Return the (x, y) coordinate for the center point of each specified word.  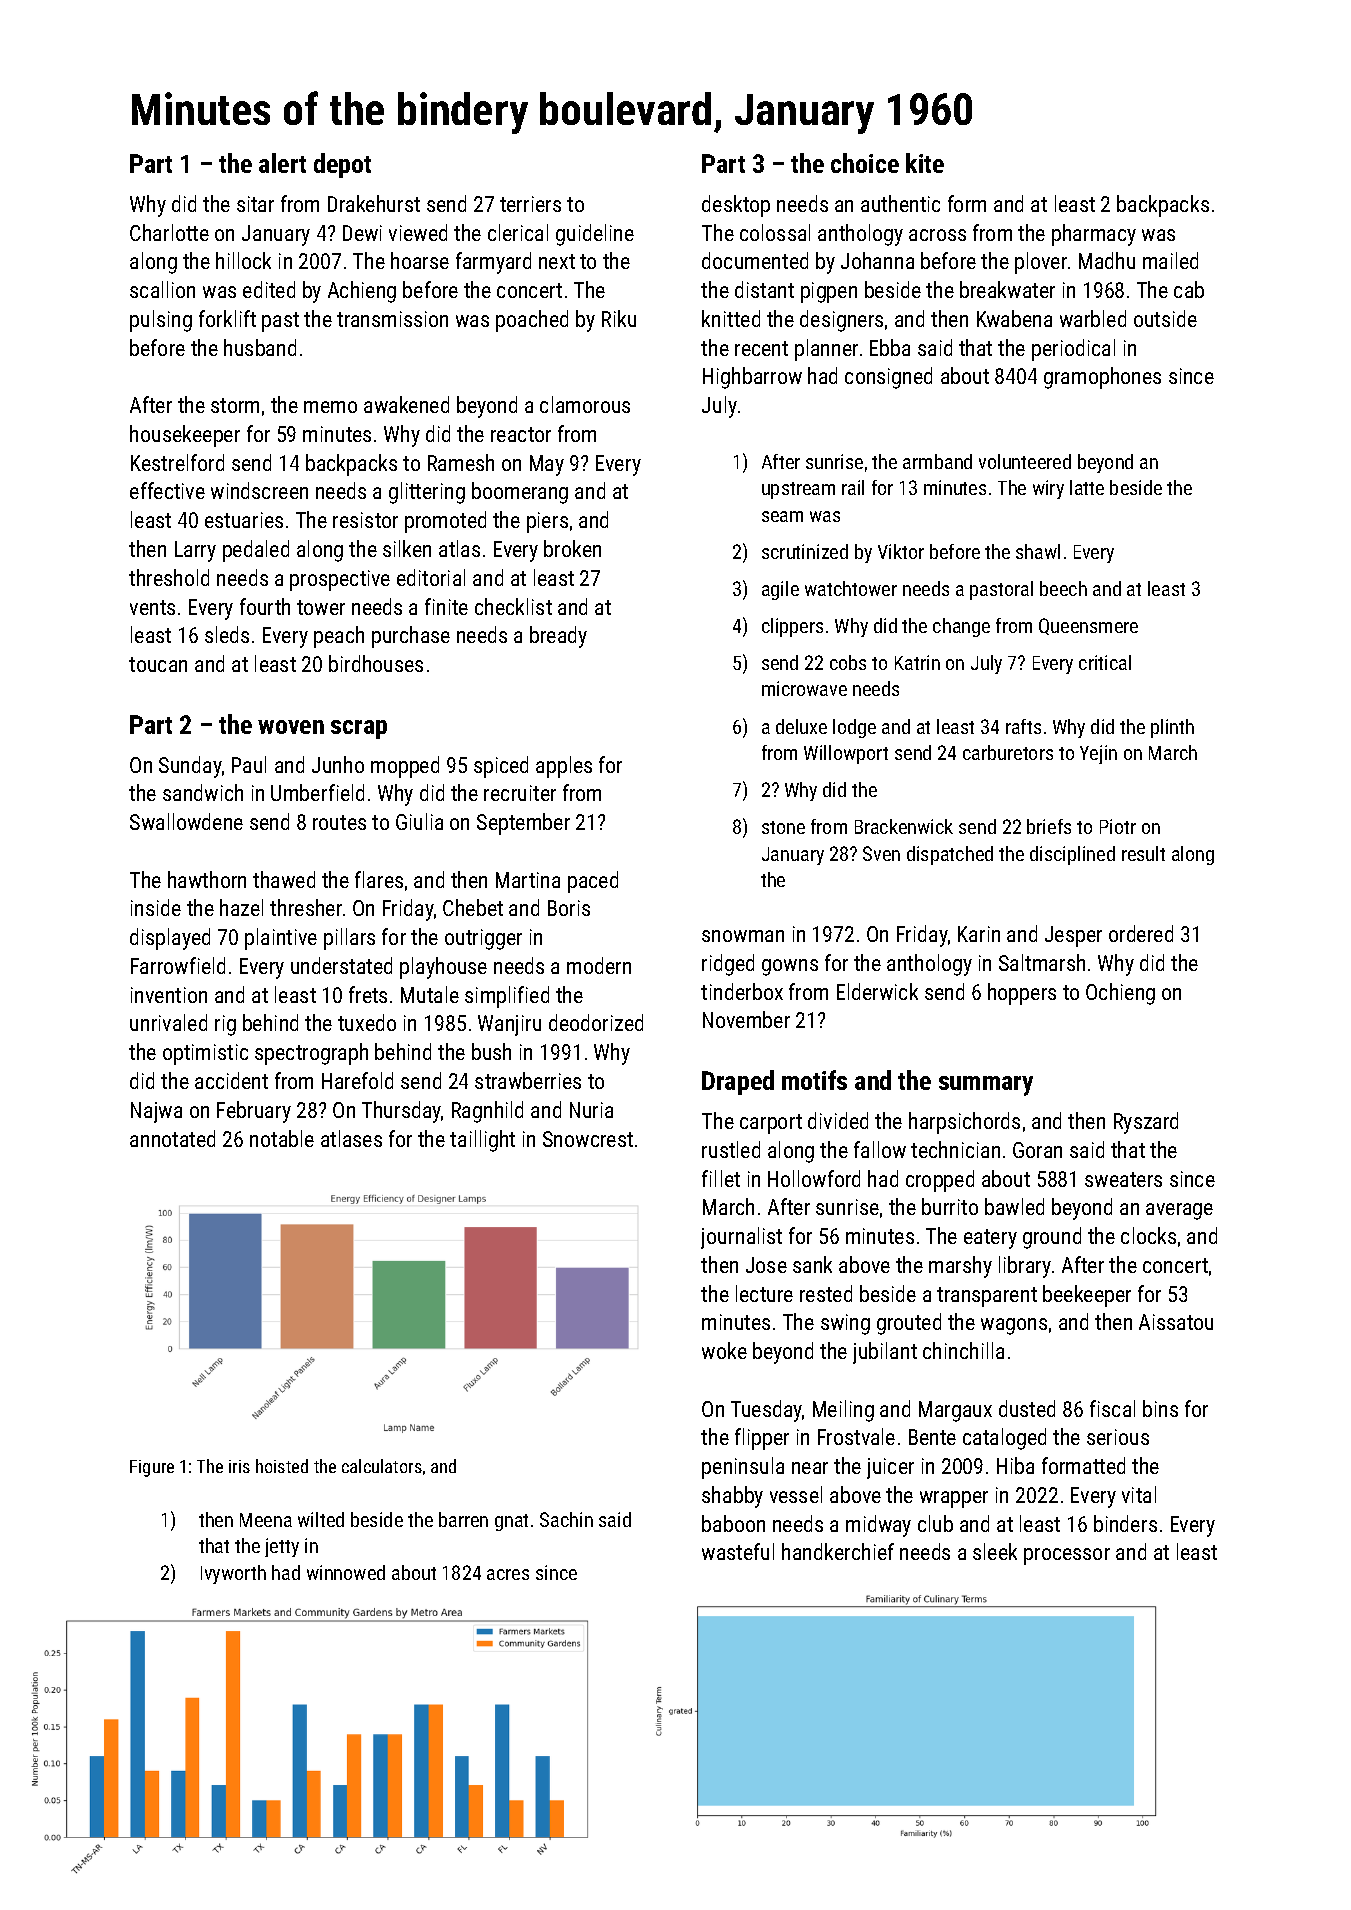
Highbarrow (752, 378)
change (961, 627)
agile (780, 590)
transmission (392, 319)
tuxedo (367, 1022)
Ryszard (1146, 1123)
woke (724, 1350)
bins (1160, 1408)
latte (1087, 487)
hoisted (282, 1466)
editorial (431, 577)
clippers (792, 627)
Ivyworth (233, 1574)
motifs (814, 1080)
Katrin (917, 662)
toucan (158, 664)
